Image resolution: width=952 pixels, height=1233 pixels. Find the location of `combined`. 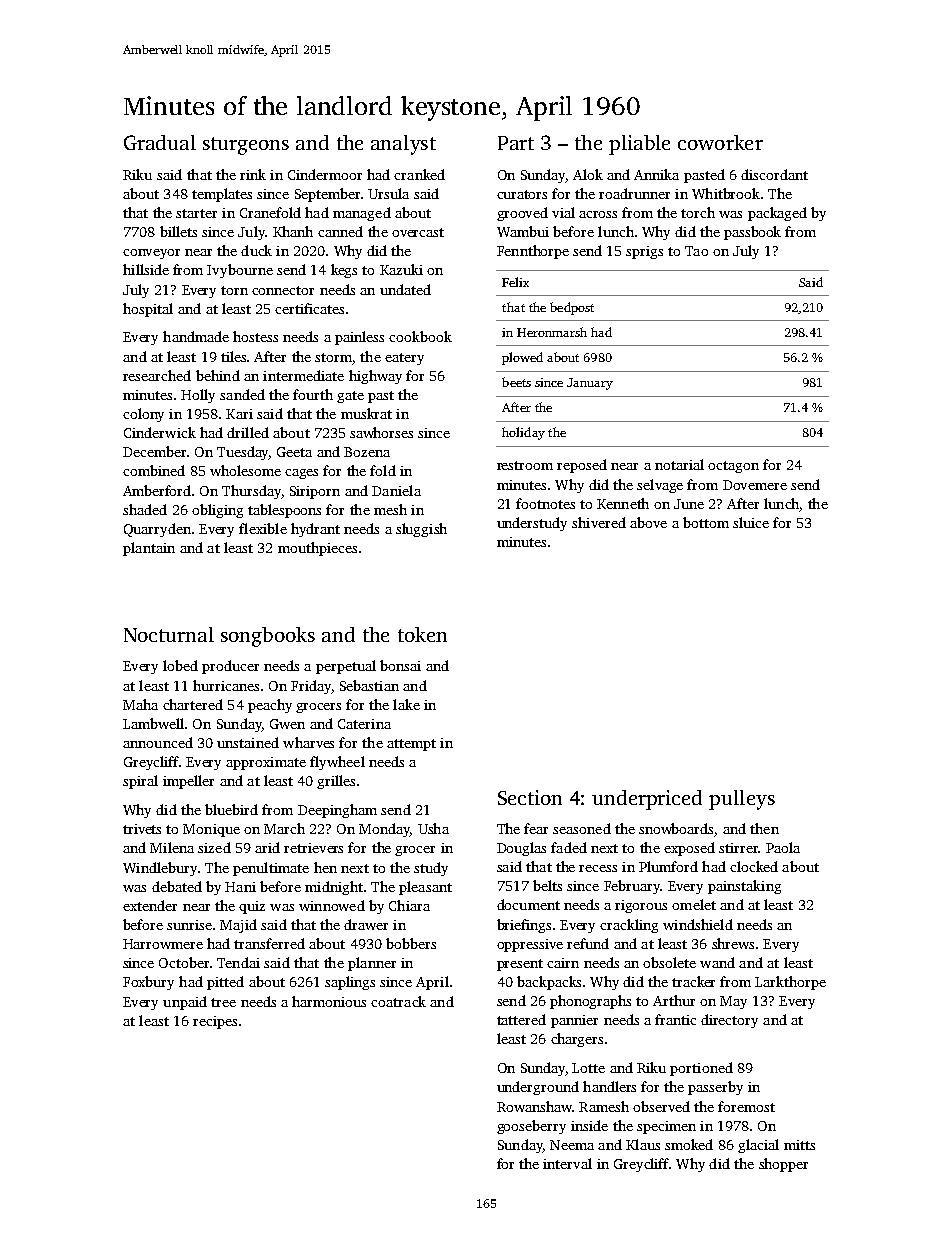

combined is located at coordinates (154, 470).
